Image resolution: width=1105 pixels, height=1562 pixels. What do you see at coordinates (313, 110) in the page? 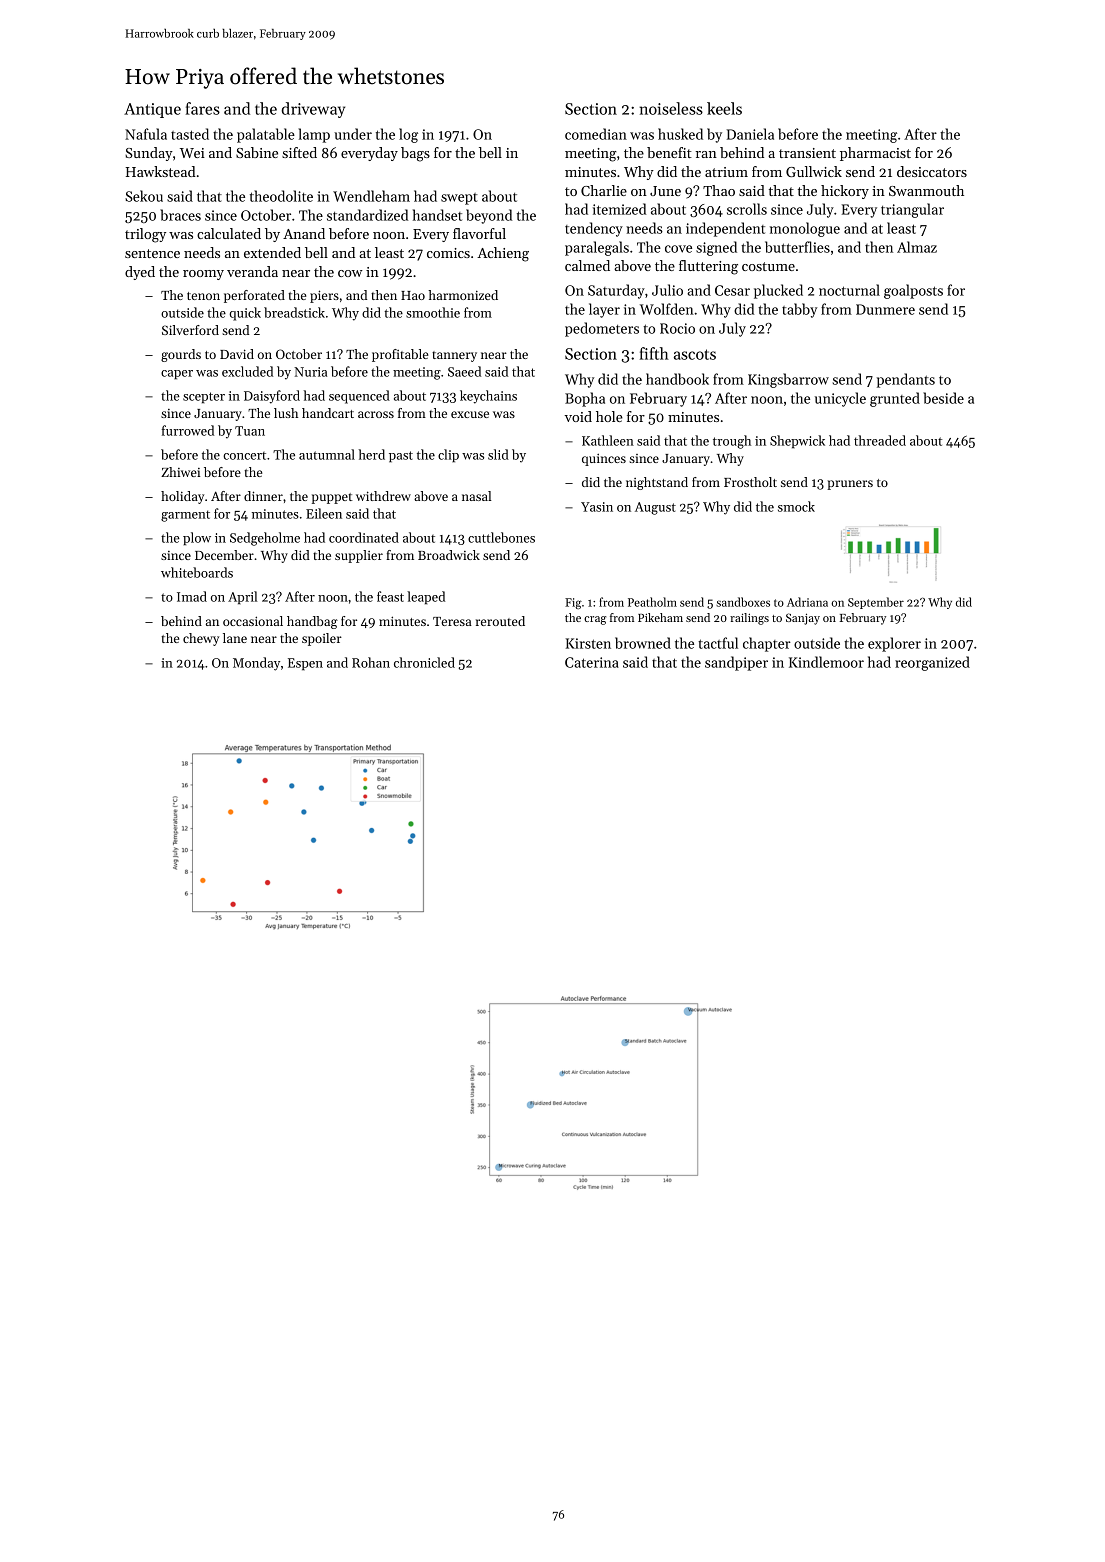
I see `driveway` at bounding box center [313, 110].
